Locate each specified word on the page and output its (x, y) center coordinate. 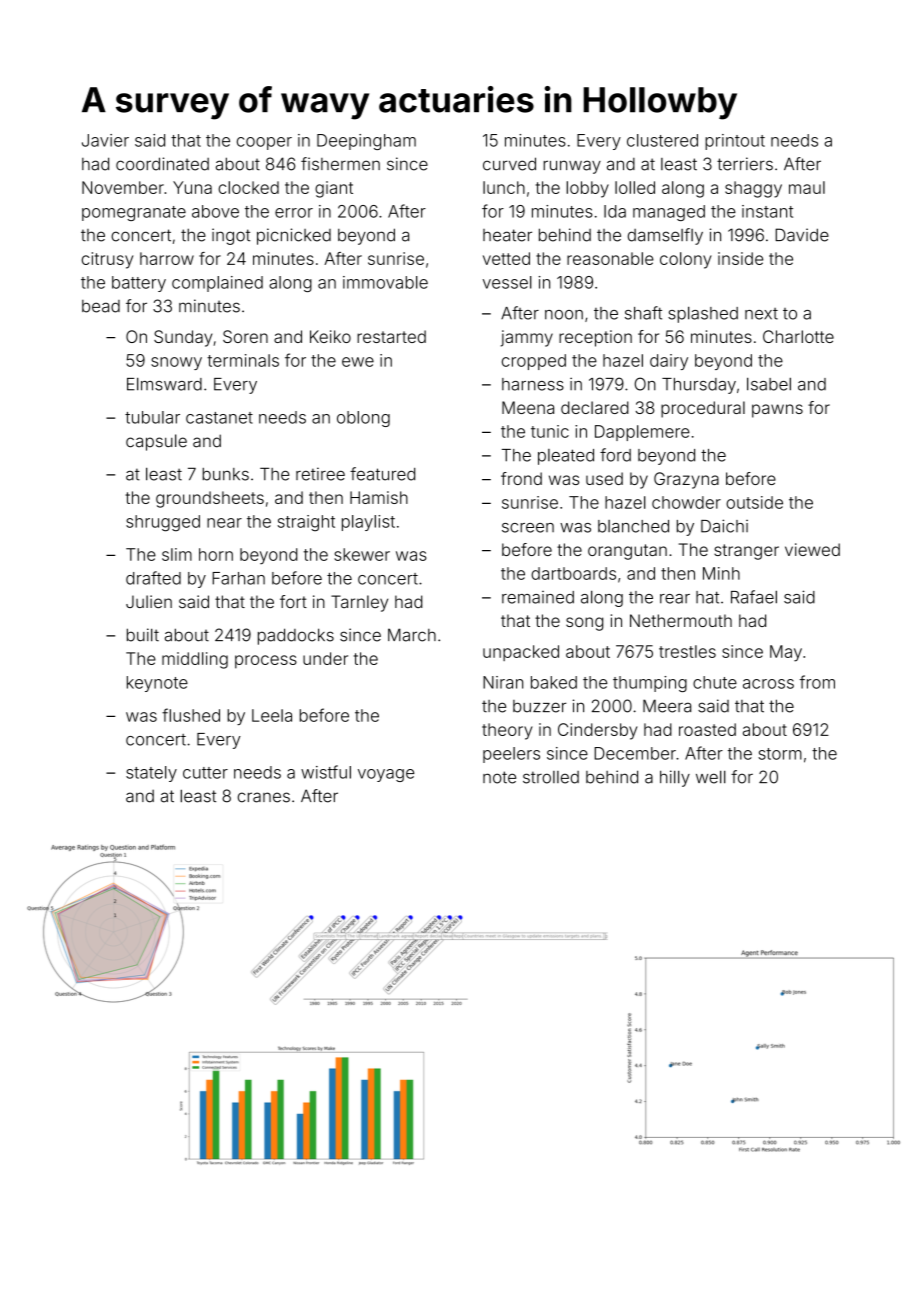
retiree (320, 474)
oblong (363, 419)
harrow (167, 258)
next (761, 314)
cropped (534, 362)
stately (151, 774)
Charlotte (798, 336)
